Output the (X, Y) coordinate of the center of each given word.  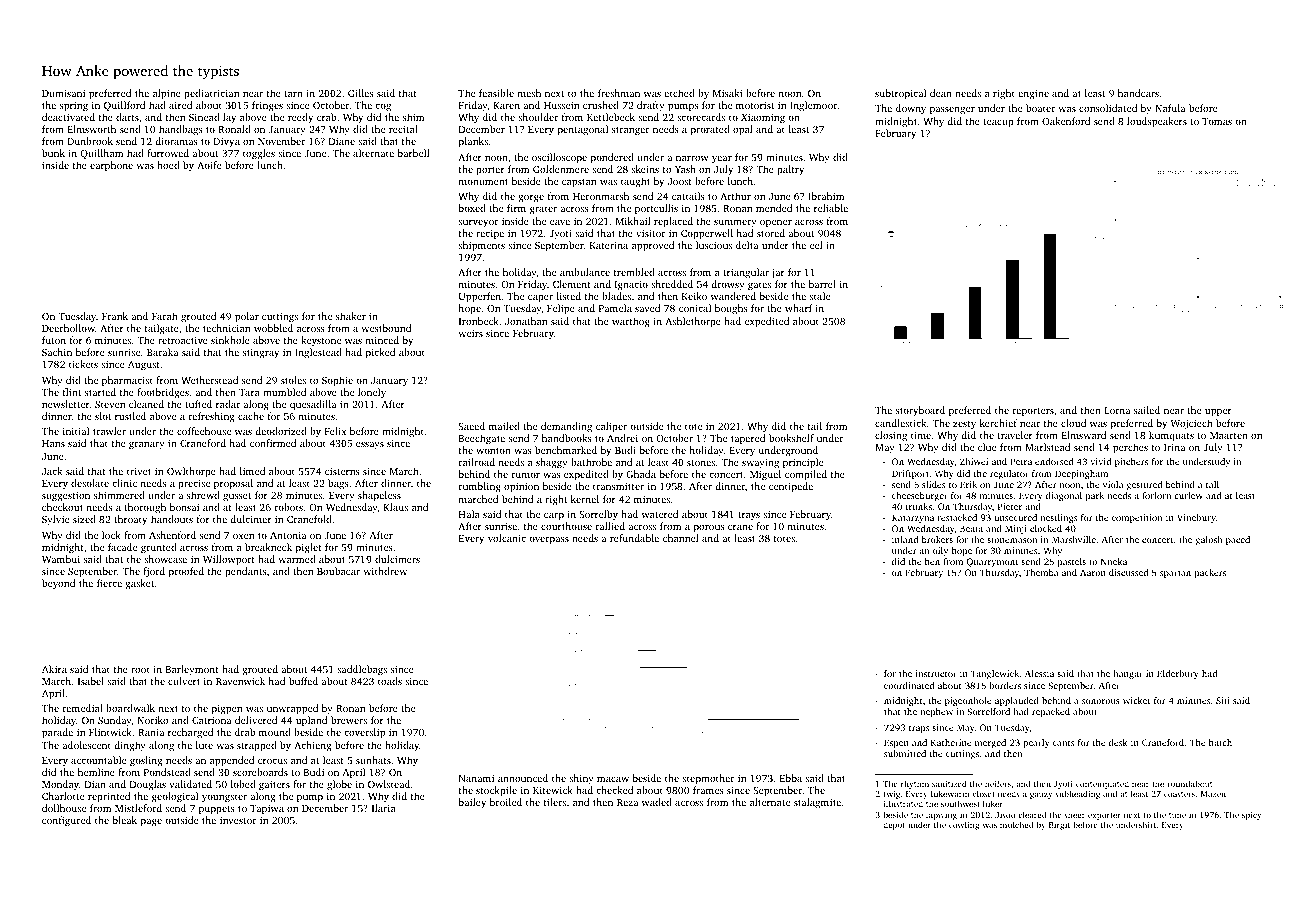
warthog (631, 322)
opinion (521, 488)
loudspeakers (1157, 122)
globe (339, 785)
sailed (1147, 410)
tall (1212, 484)
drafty (651, 106)
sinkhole (230, 340)
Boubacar (338, 571)
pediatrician (211, 94)
